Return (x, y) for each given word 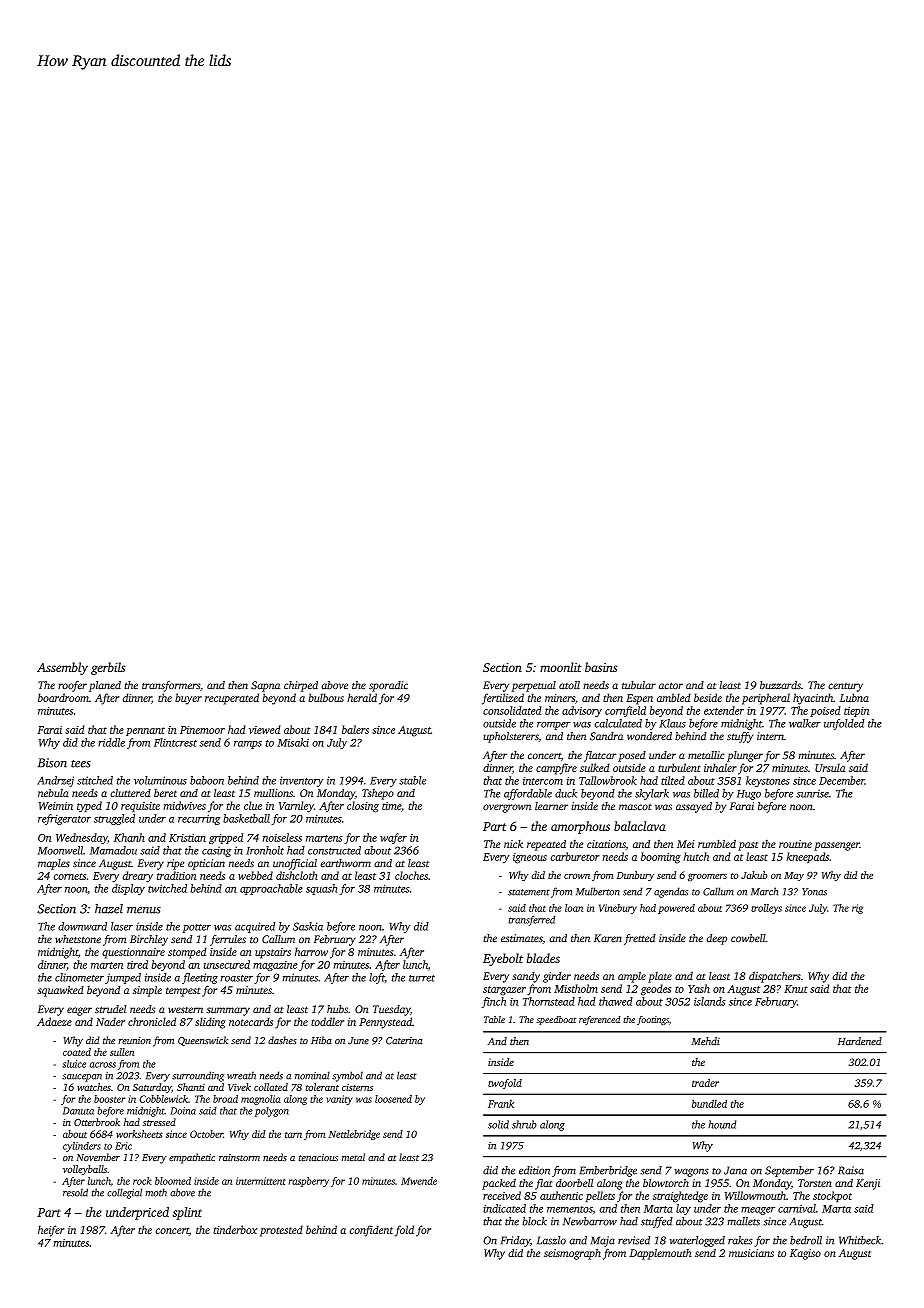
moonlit (561, 667)
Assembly (62, 668)
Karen (608, 938)
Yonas (814, 892)
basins (601, 667)
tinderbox (235, 1229)
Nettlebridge (354, 1135)
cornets (70, 876)
